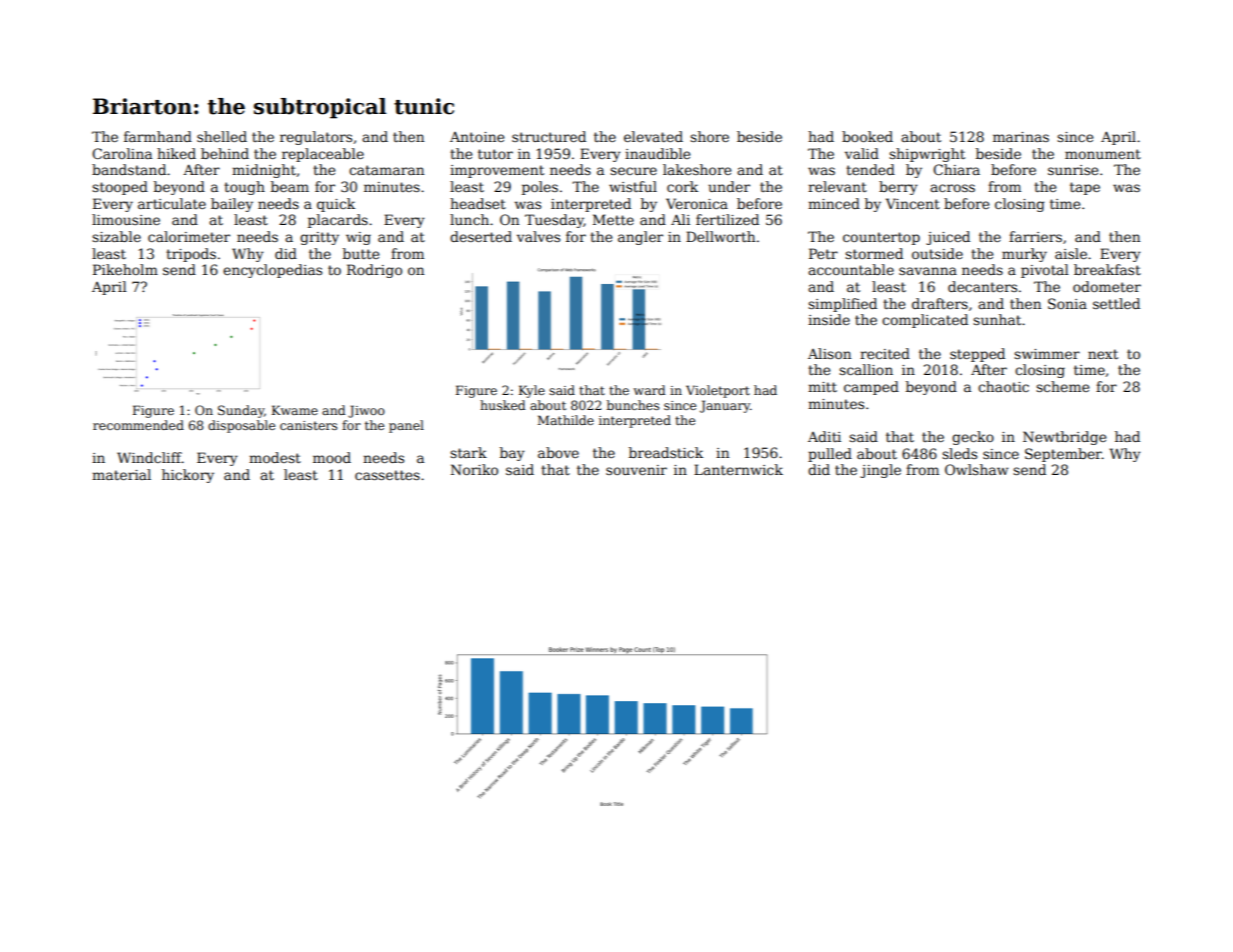 The height and width of the screenshot is (952, 1233). What do you see at coordinates (316, 138) in the screenshot?
I see `regulators` at bounding box center [316, 138].
